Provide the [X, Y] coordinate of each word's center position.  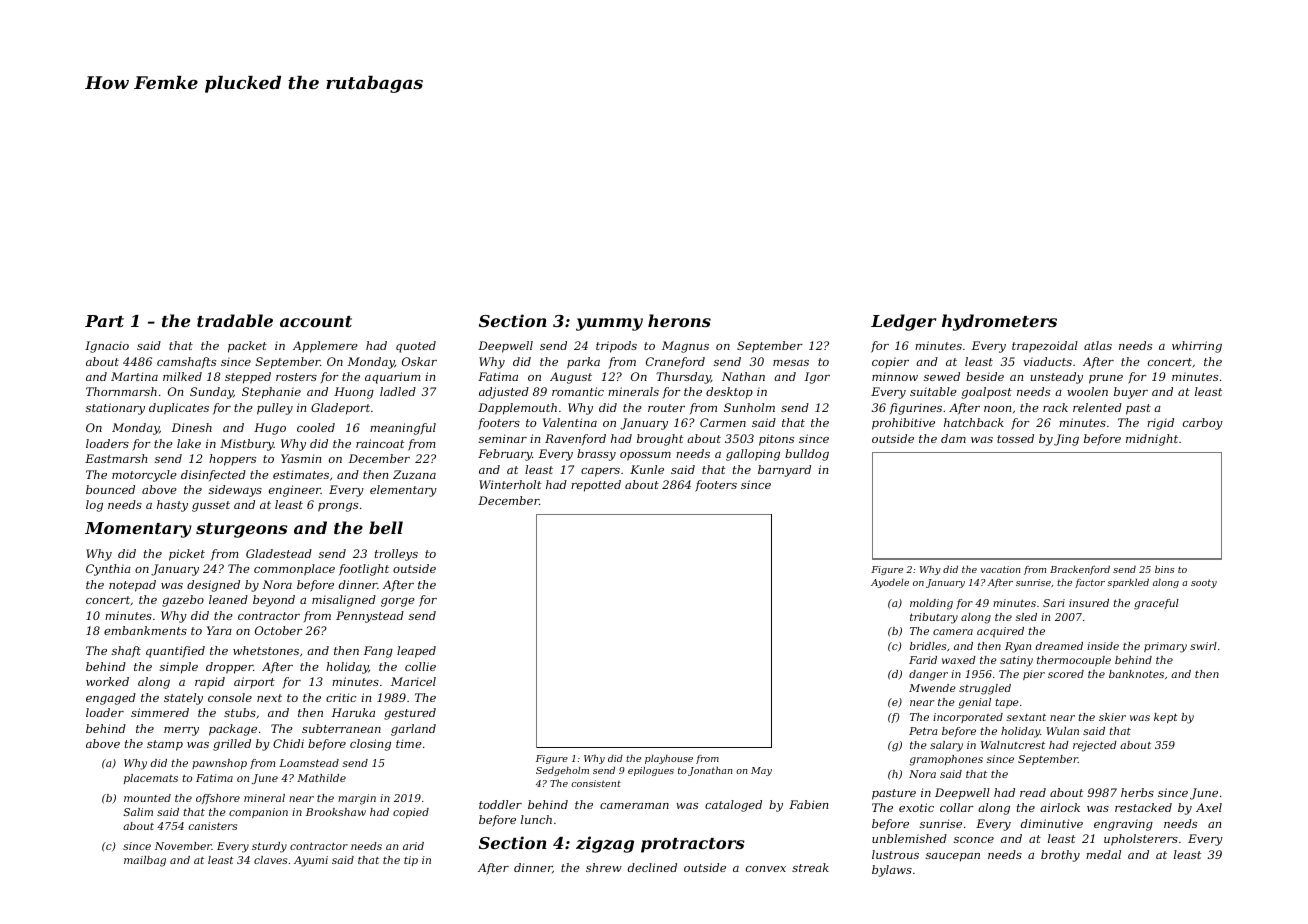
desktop [729, 393]
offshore [218, 799]
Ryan [1018, 647]
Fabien [808, 804]
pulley [275, 409]
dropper [229, 668]
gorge [398, 602]
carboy [1203, 424]
